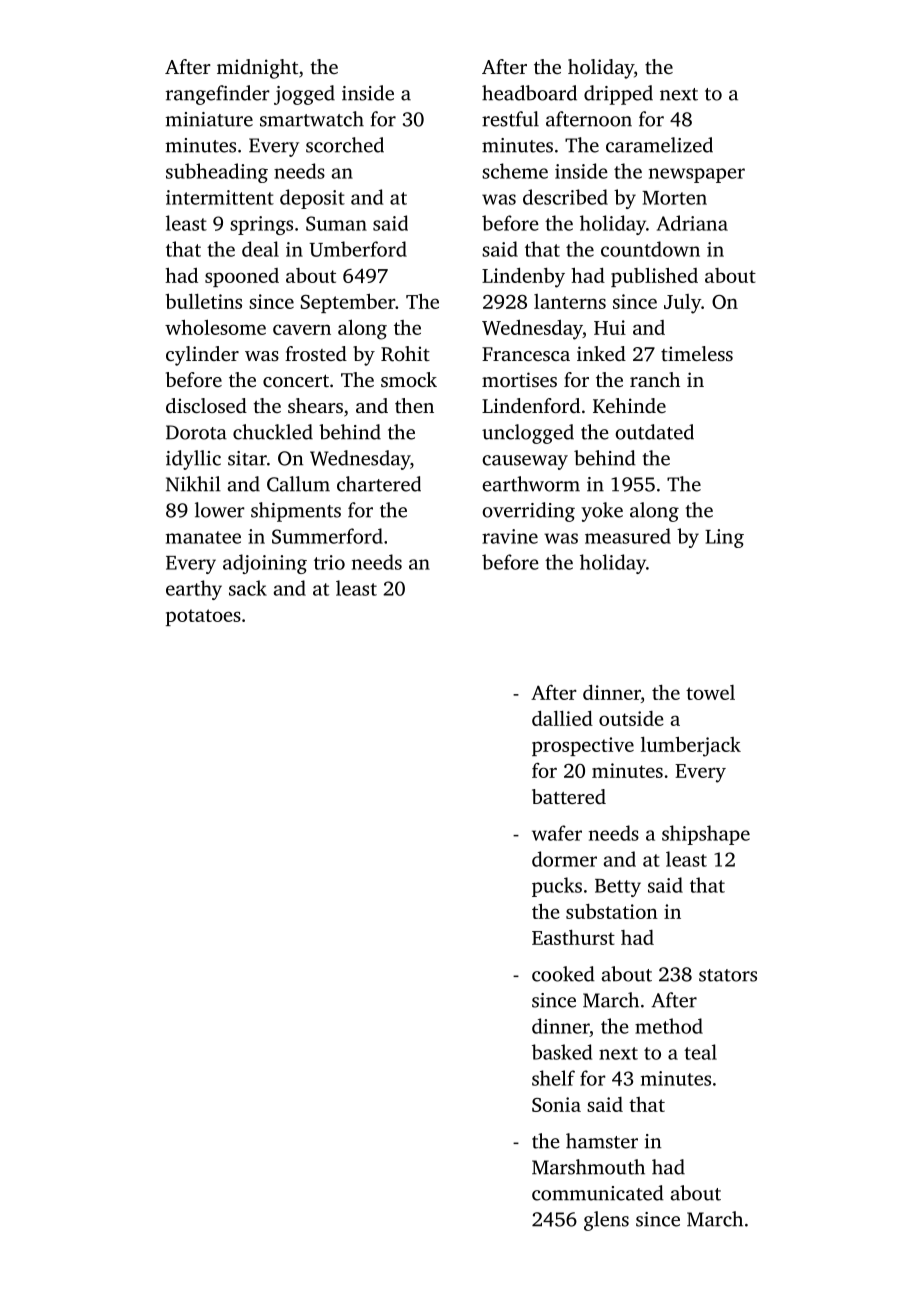 The image size is (924, 1311). I want to click on shelf, so click(553, 1078).
